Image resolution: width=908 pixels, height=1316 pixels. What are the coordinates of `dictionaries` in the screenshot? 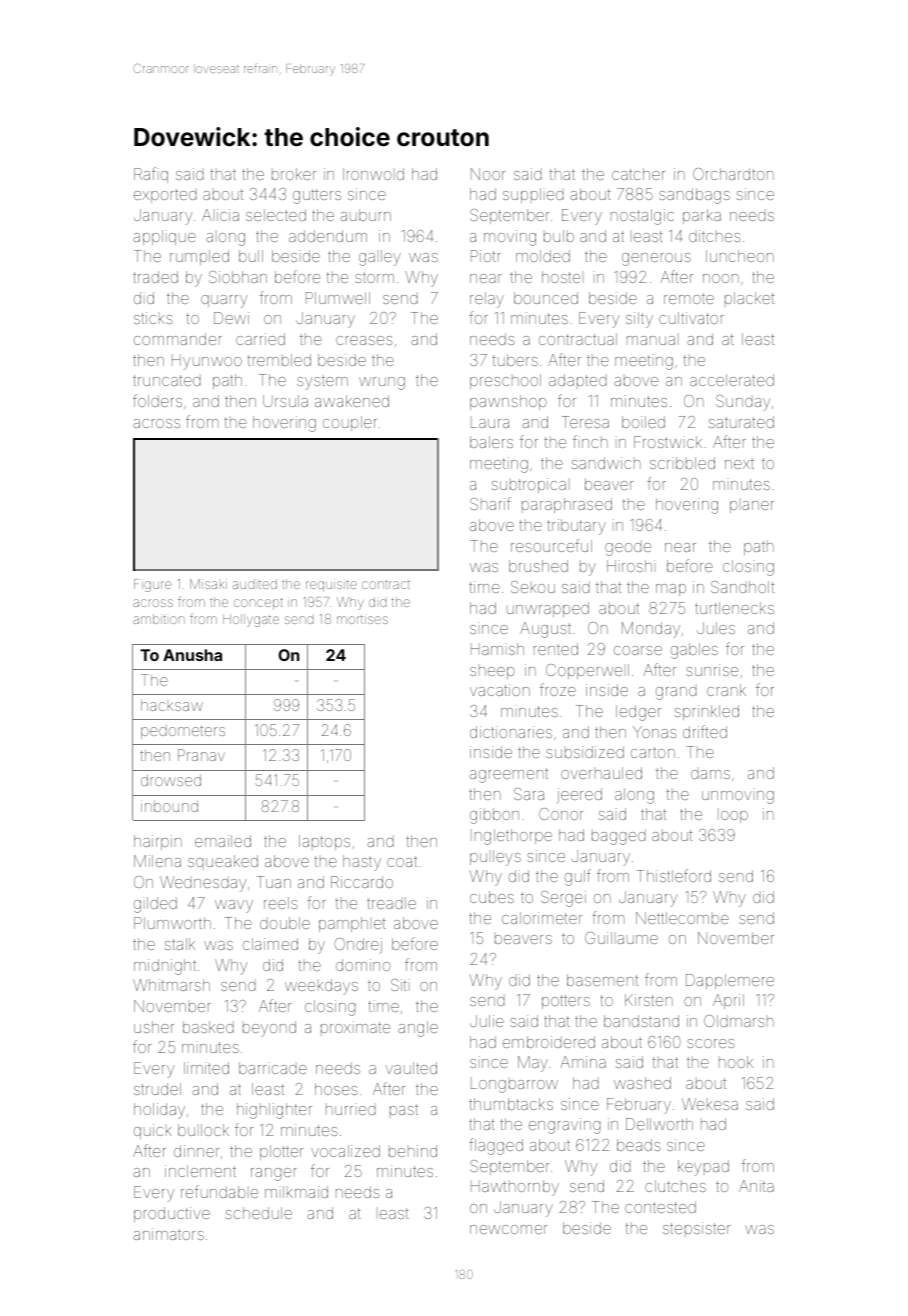 It's located at (511, 732).
